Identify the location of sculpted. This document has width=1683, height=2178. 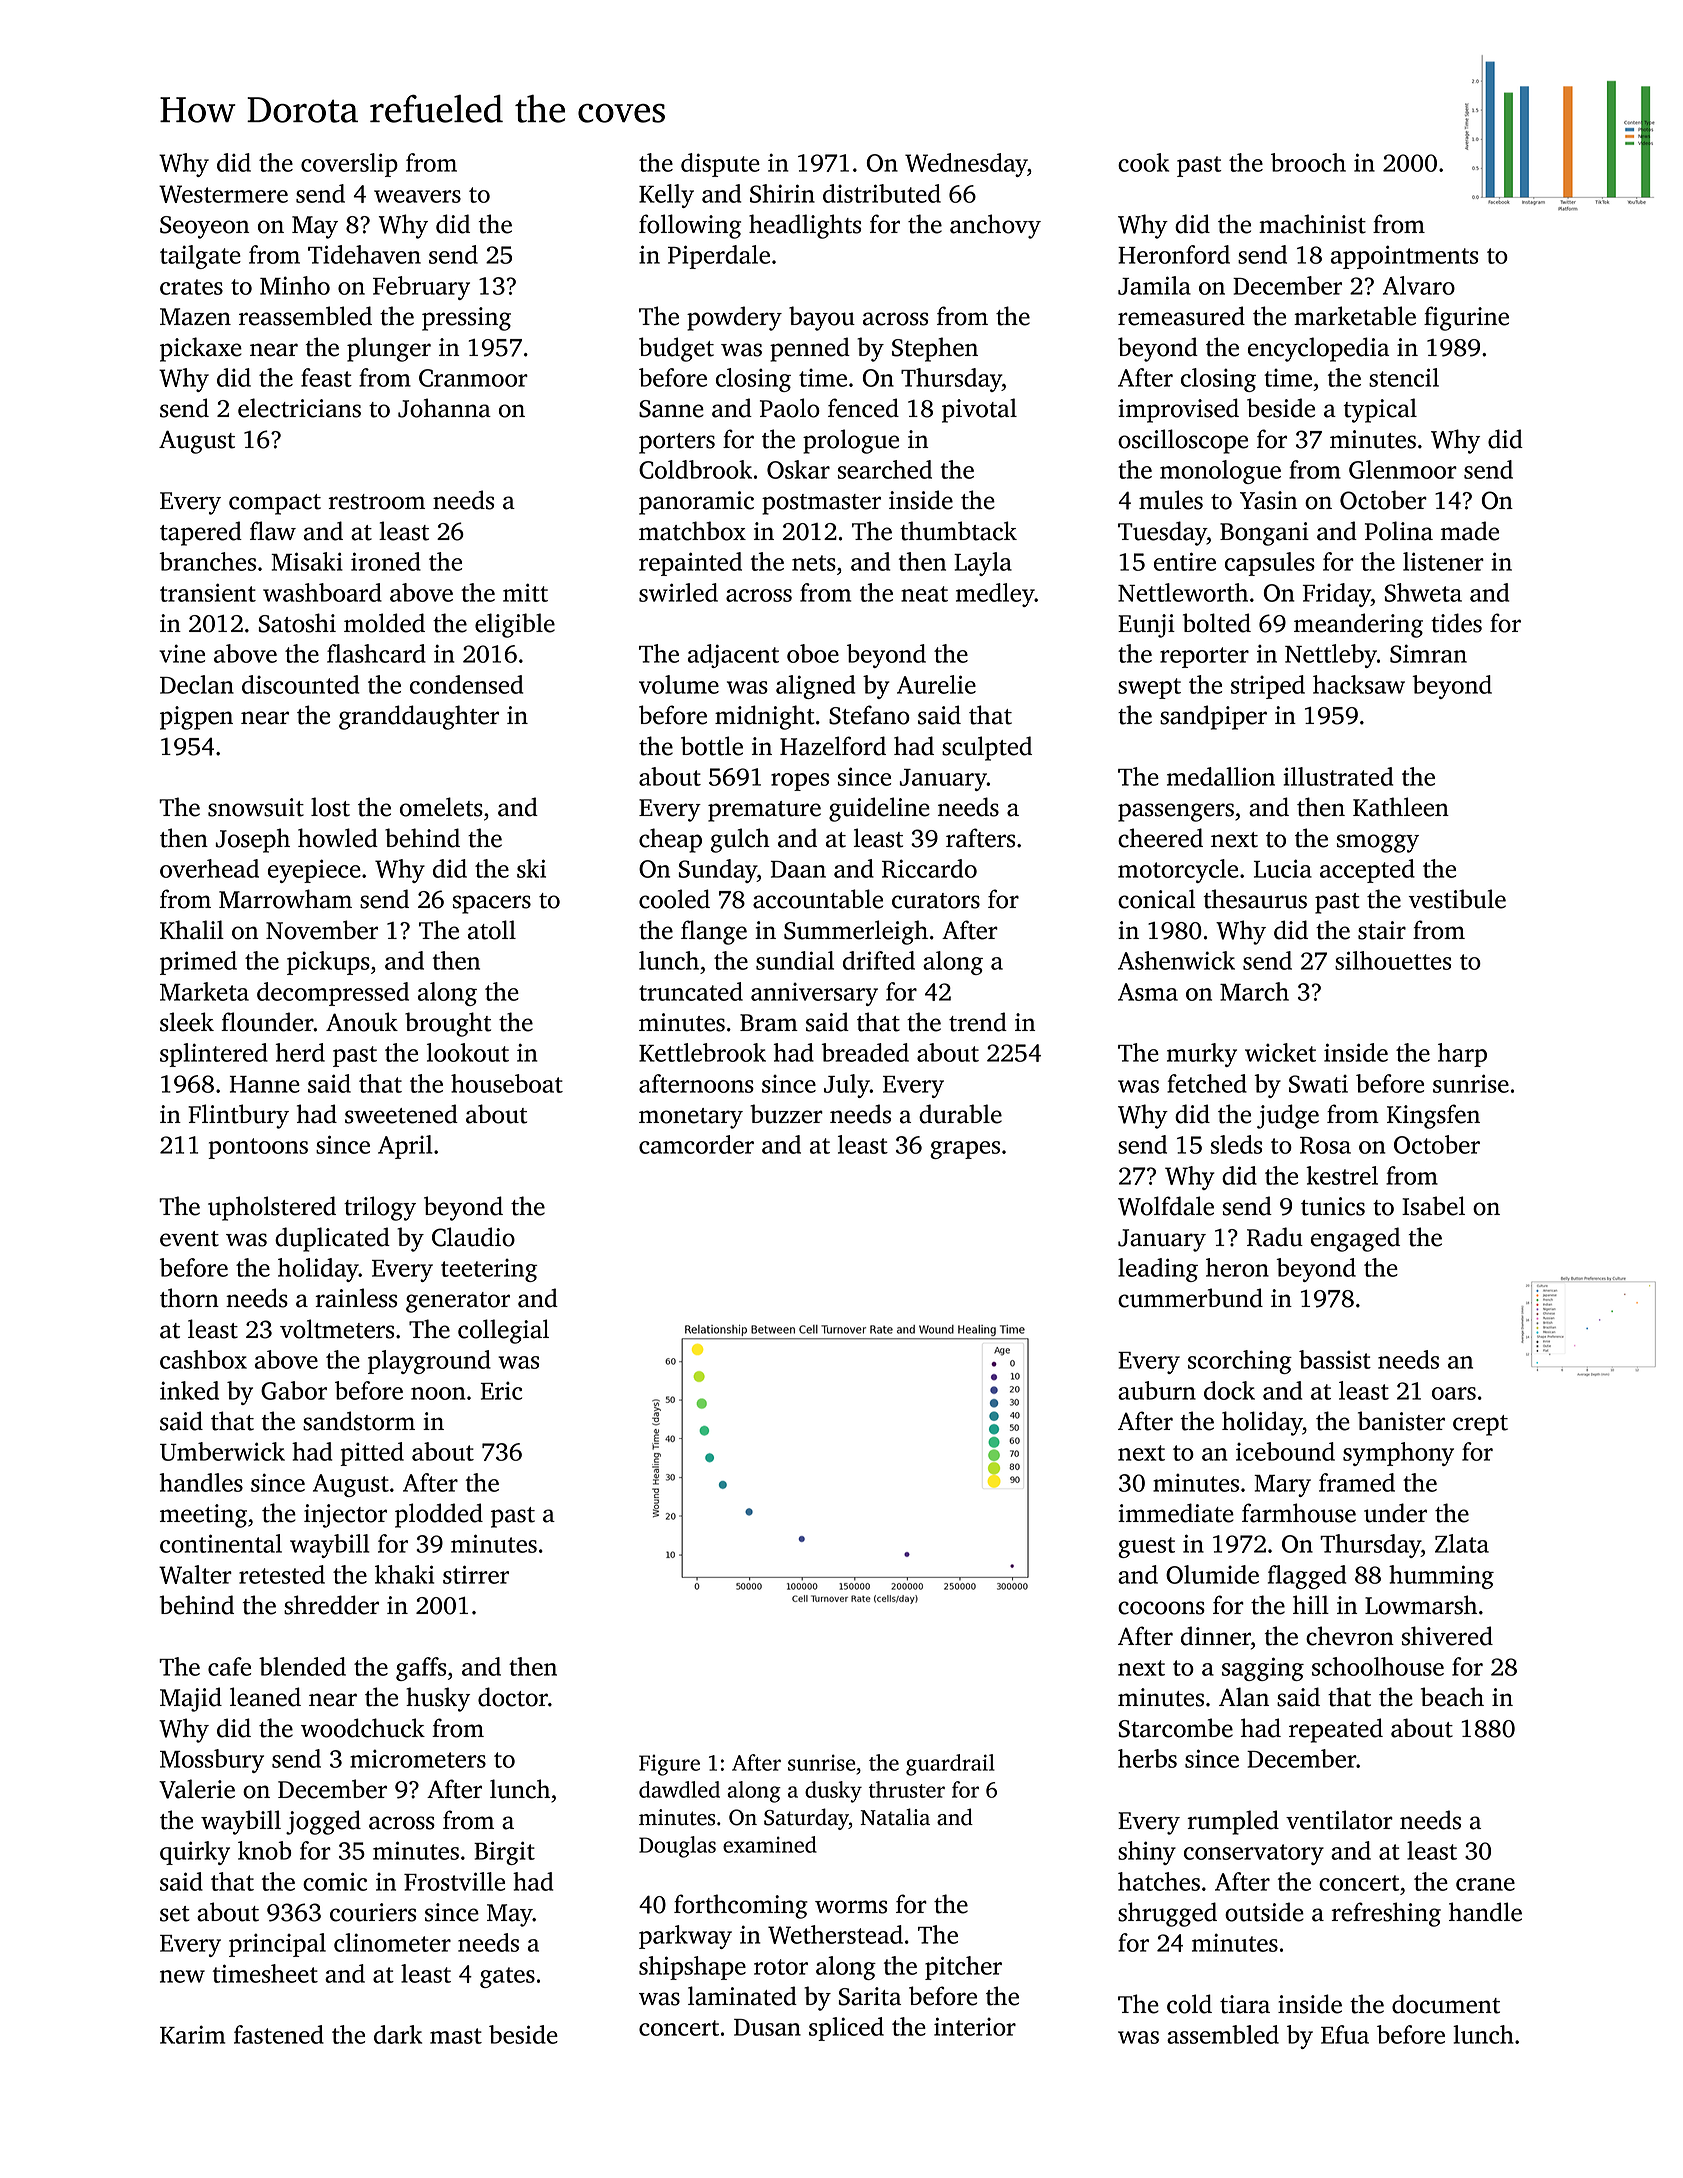
(987, 748).
